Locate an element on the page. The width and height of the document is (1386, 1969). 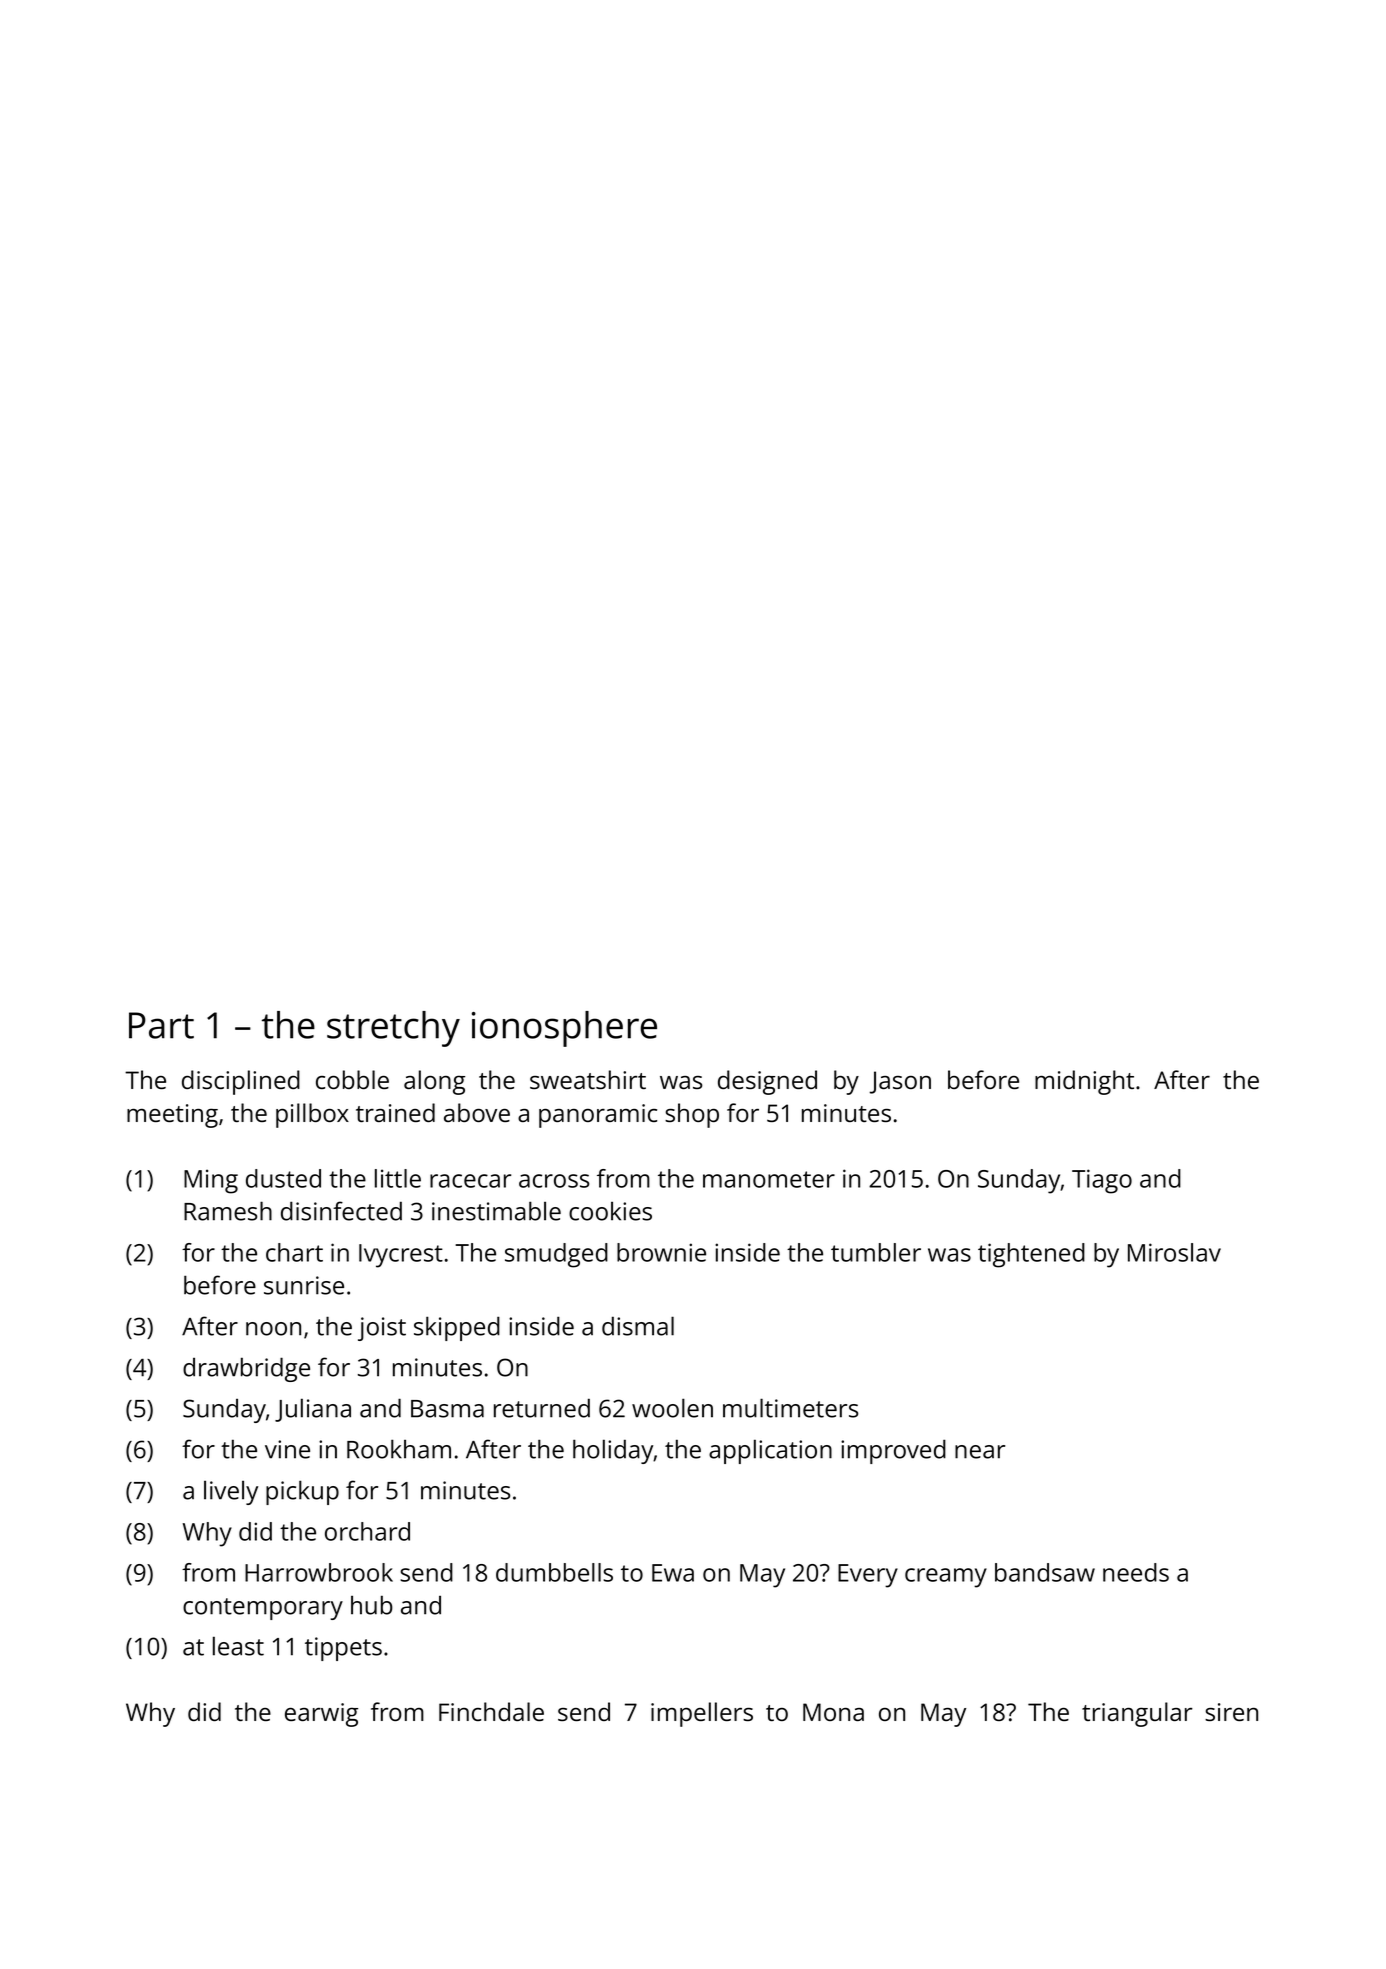
inestimable is located at coordinates (496, 1211).
